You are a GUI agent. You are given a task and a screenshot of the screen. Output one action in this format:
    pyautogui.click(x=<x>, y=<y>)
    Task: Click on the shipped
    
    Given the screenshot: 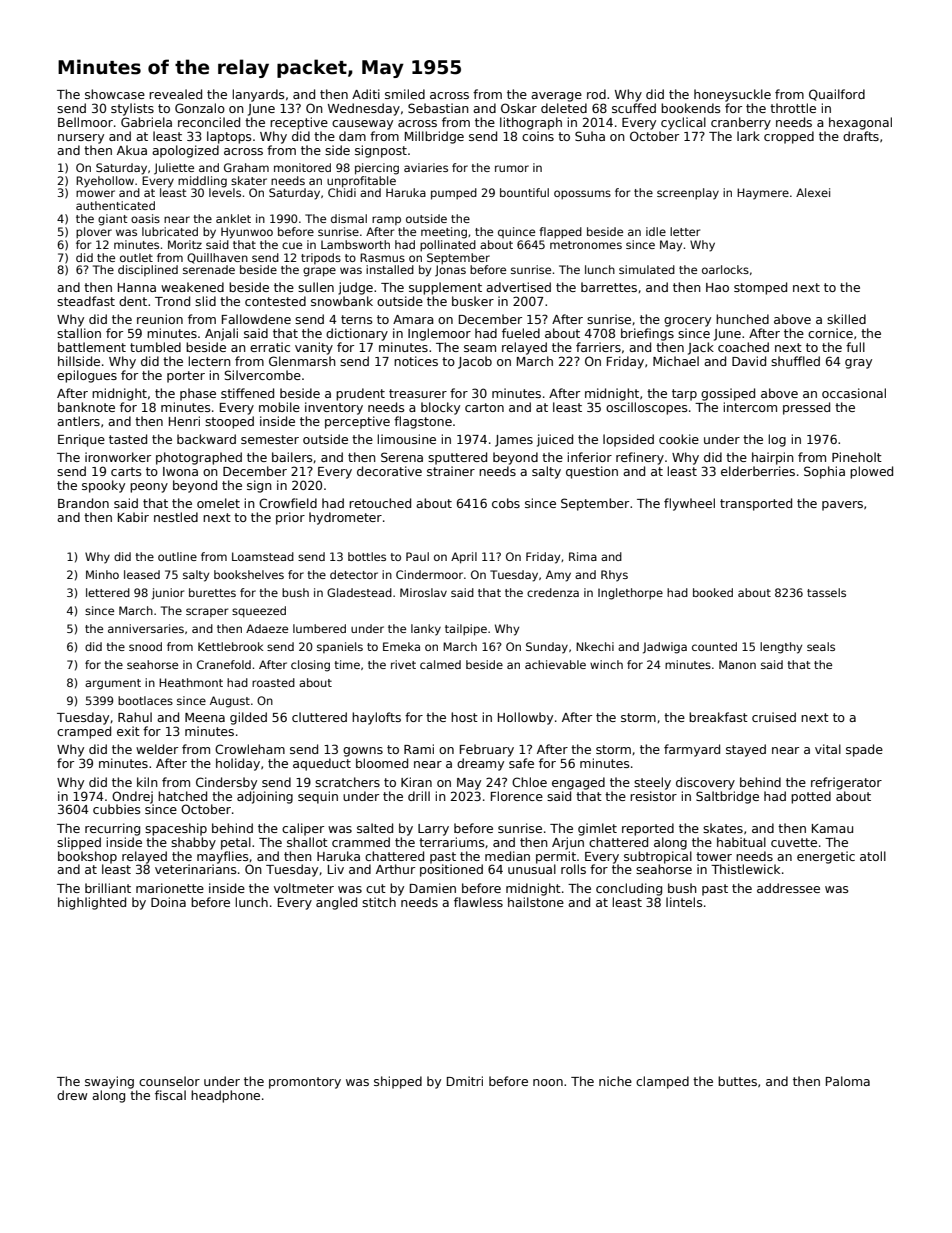 What is the action you would take?
    pyautogui.click(x=398, y=1082)
